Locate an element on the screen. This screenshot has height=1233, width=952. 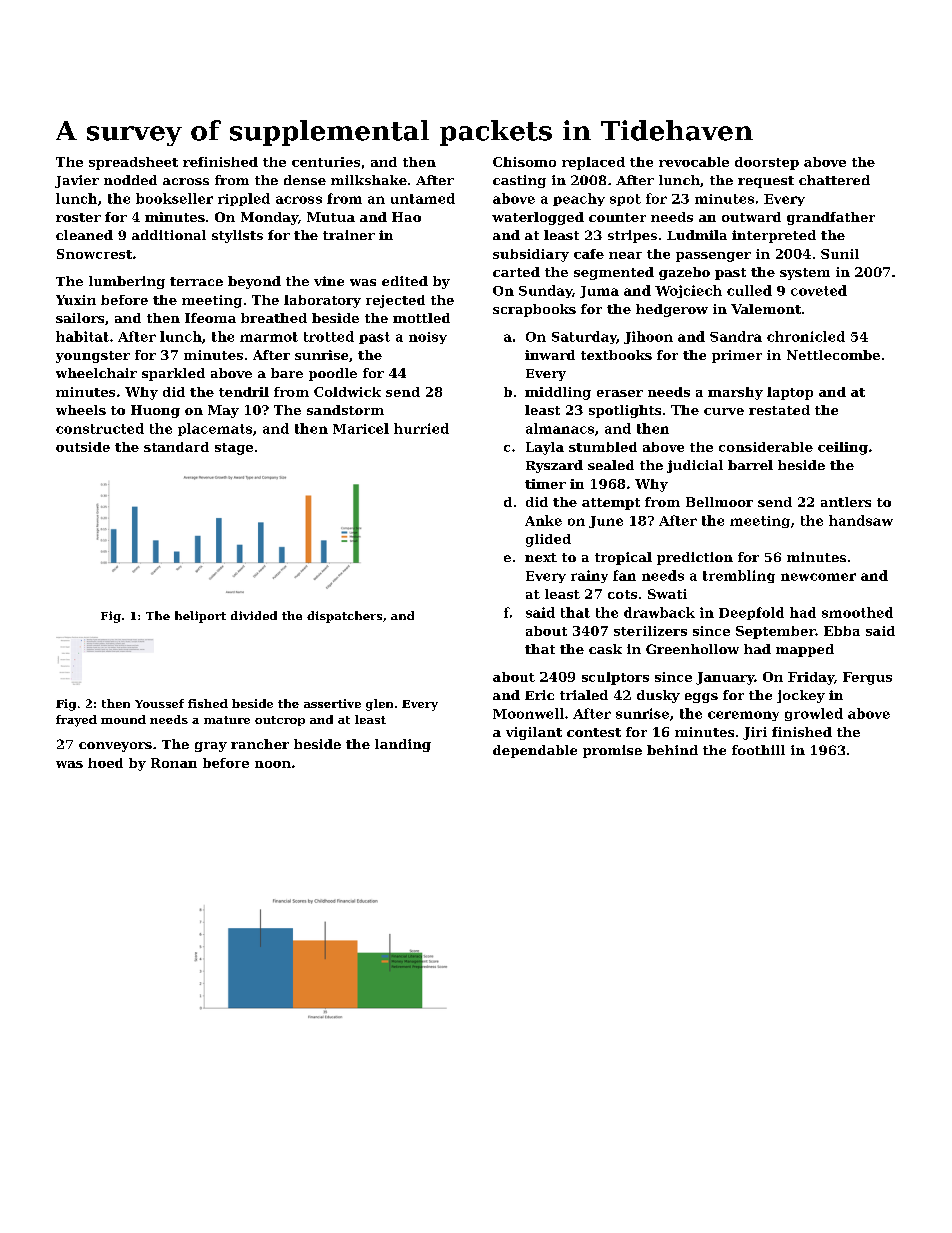
gray is located at coordinates (211, 747).
